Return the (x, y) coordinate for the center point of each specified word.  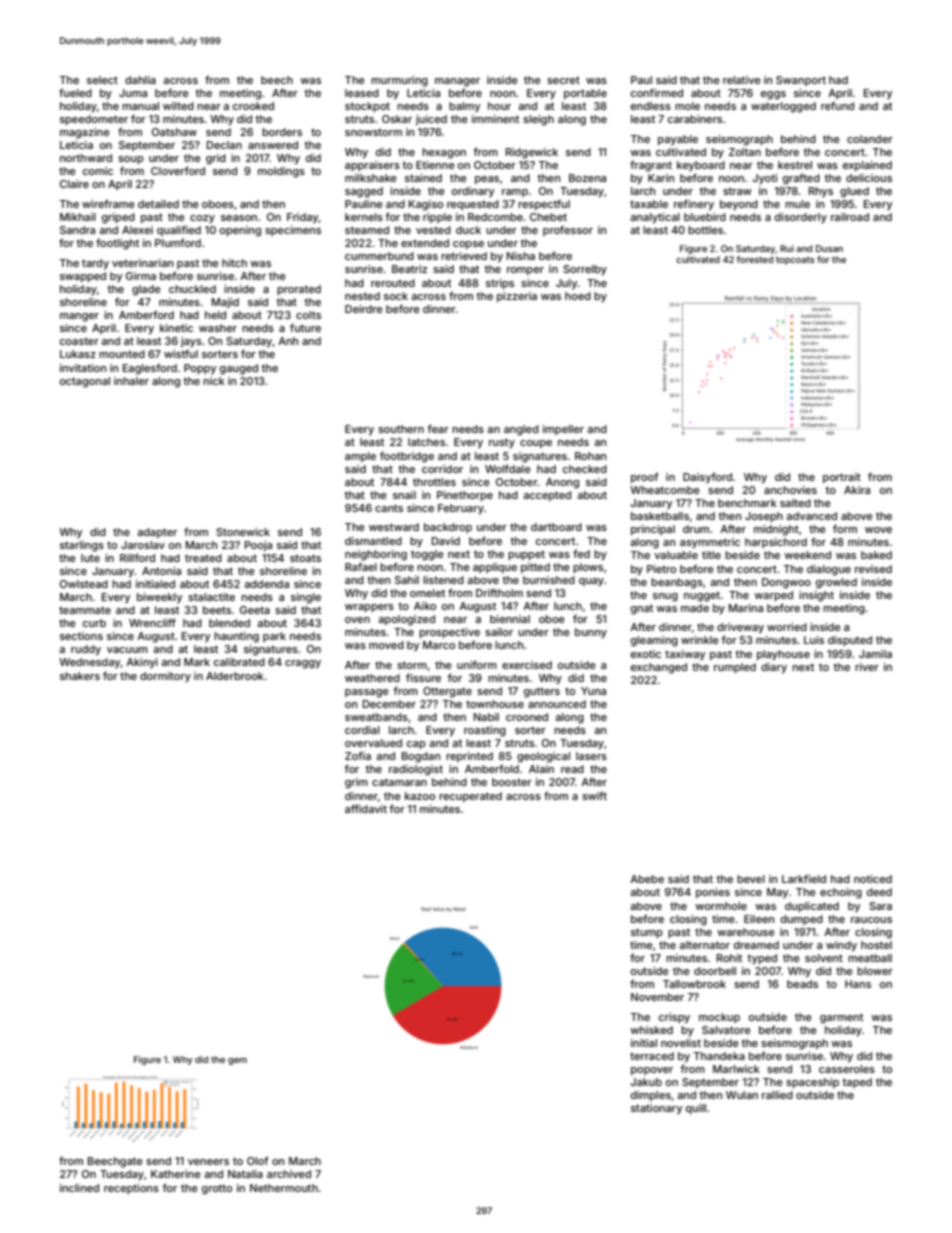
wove (878, 530)
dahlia (140, 80)
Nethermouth (284, 1188)
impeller (563, 430)
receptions (131, 1189)
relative (742, 80)
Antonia (161, 571)
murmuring (399, 81)
